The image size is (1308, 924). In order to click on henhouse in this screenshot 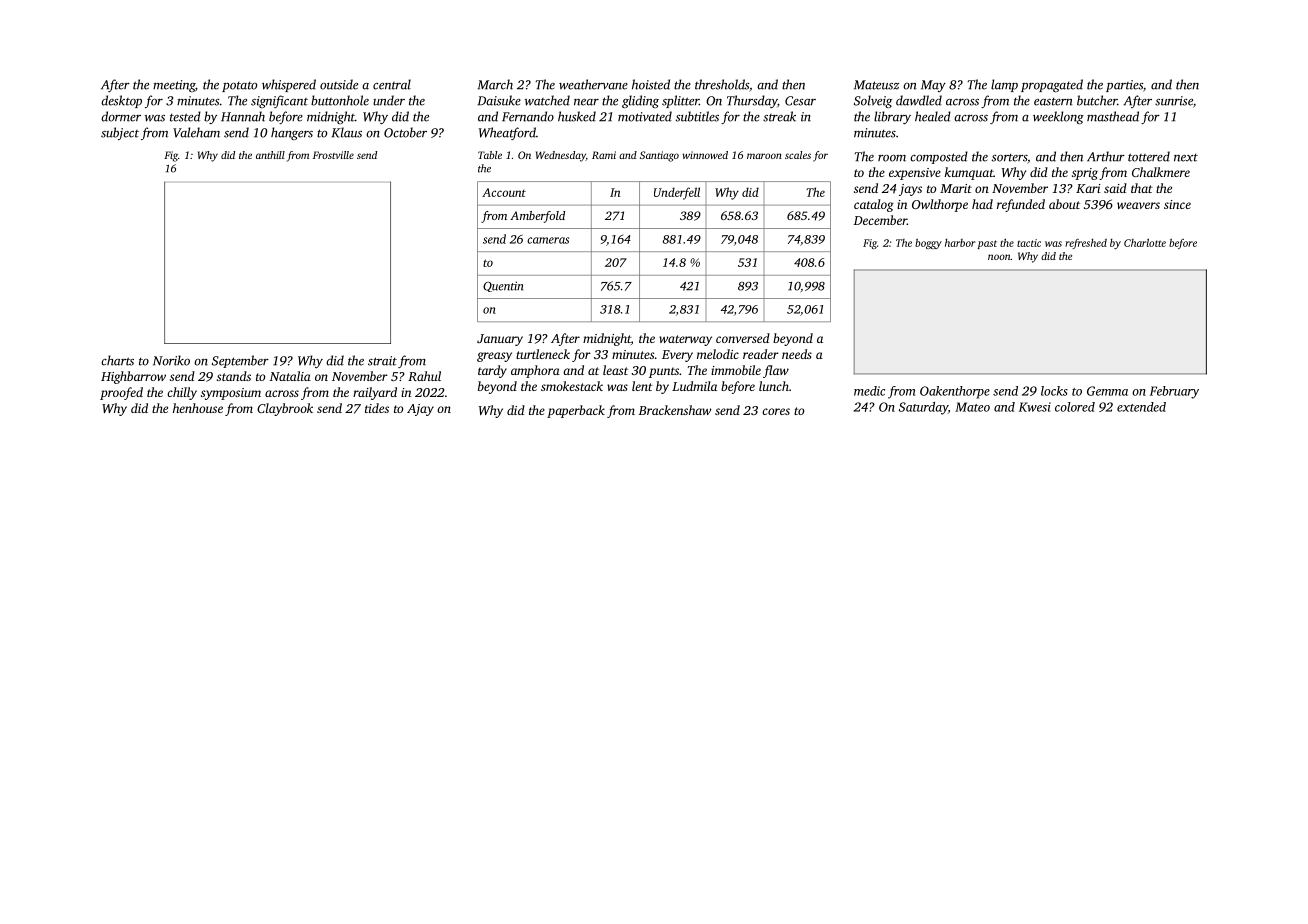, I will do `click(198, 408)`.
